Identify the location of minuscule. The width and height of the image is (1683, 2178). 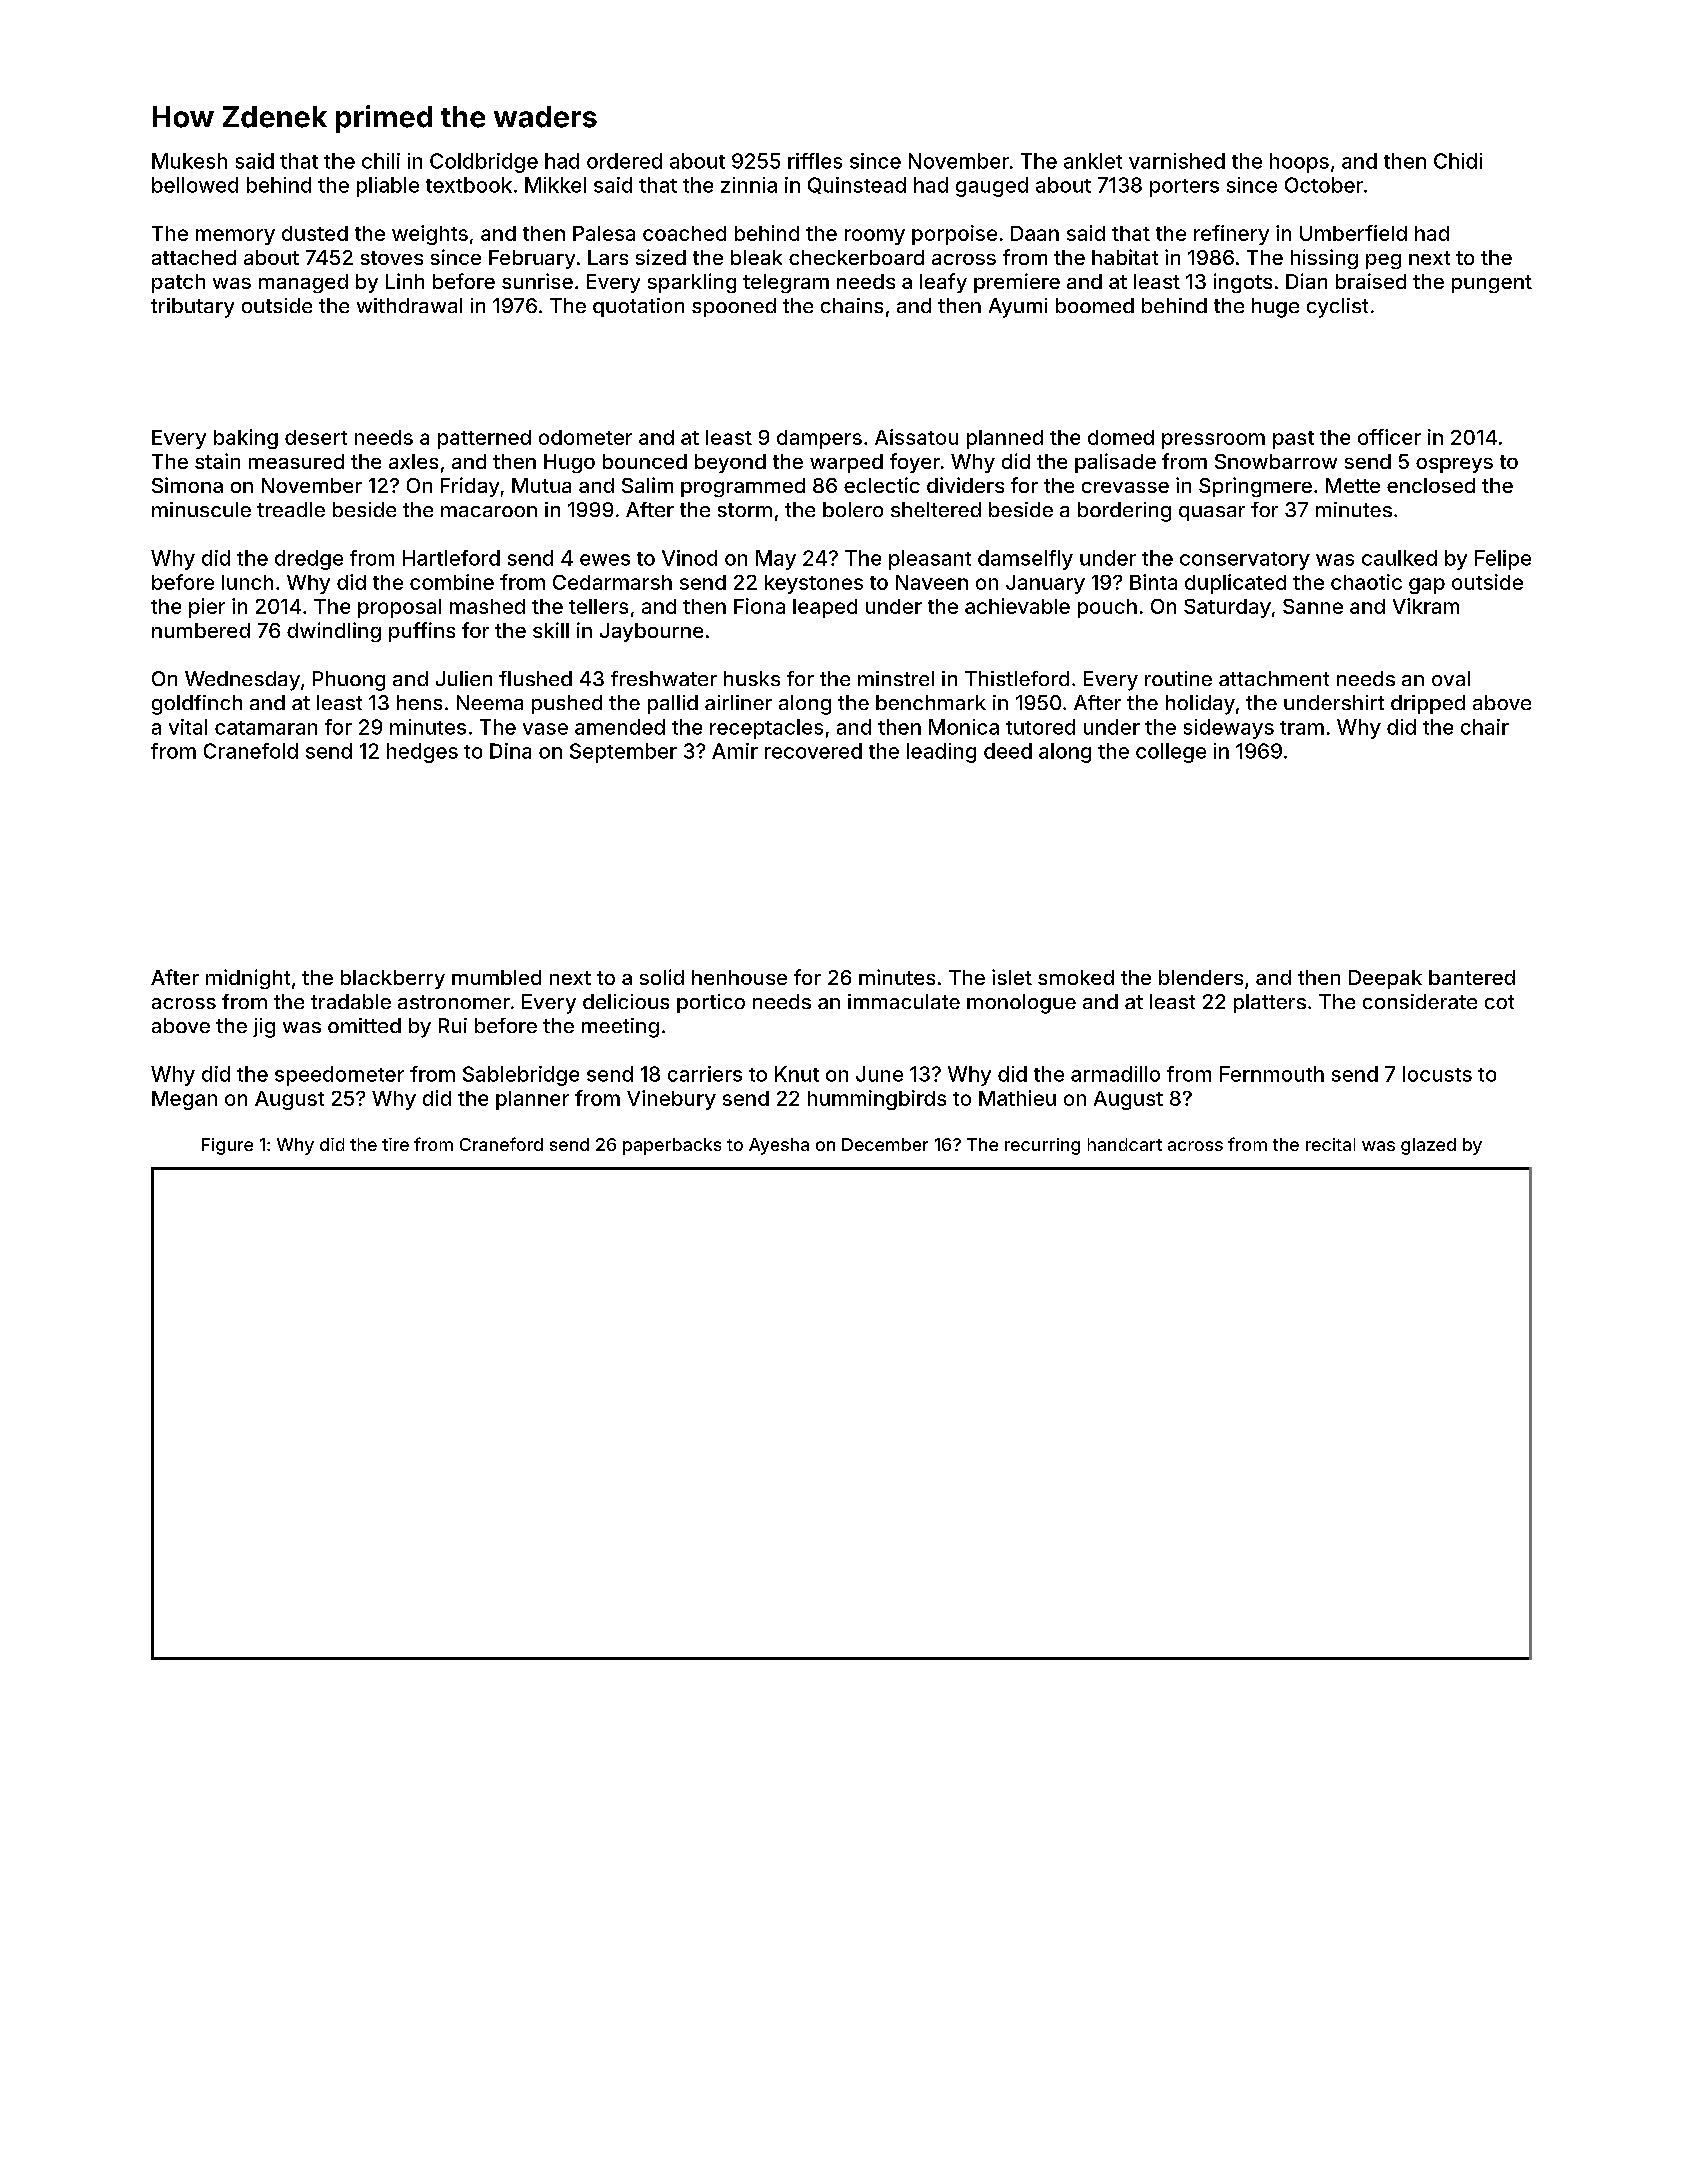
(201, 509).
